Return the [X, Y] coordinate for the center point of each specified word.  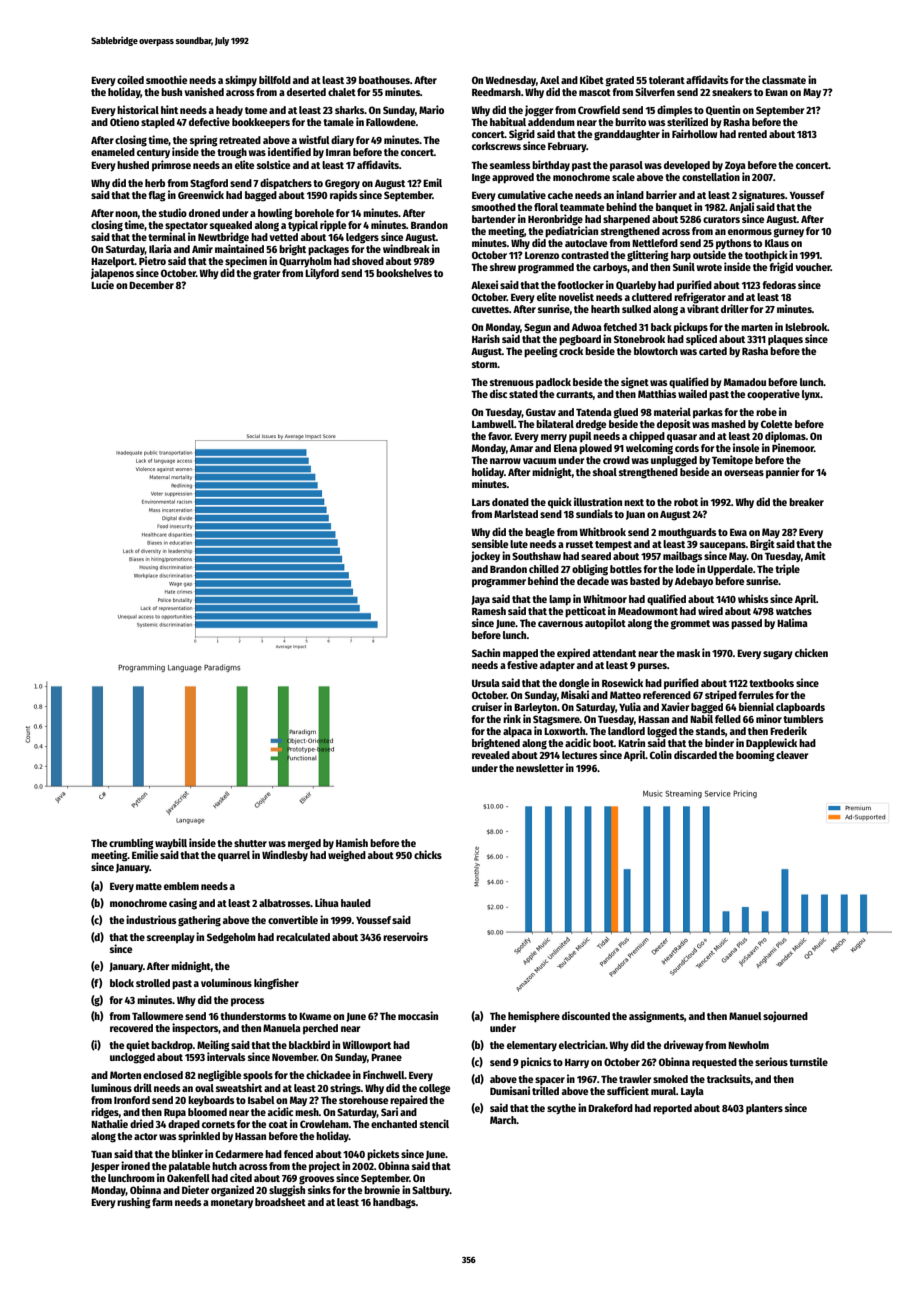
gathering [199, 921]
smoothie [166, 79]
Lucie [102, 284]
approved [513, 178]
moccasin [418, 1015]
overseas [744, 473]
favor [499, 436]
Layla [692, 1092]
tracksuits [729, 1078]
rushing [134, 1203]
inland [630, 194]
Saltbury [431, 1191]
